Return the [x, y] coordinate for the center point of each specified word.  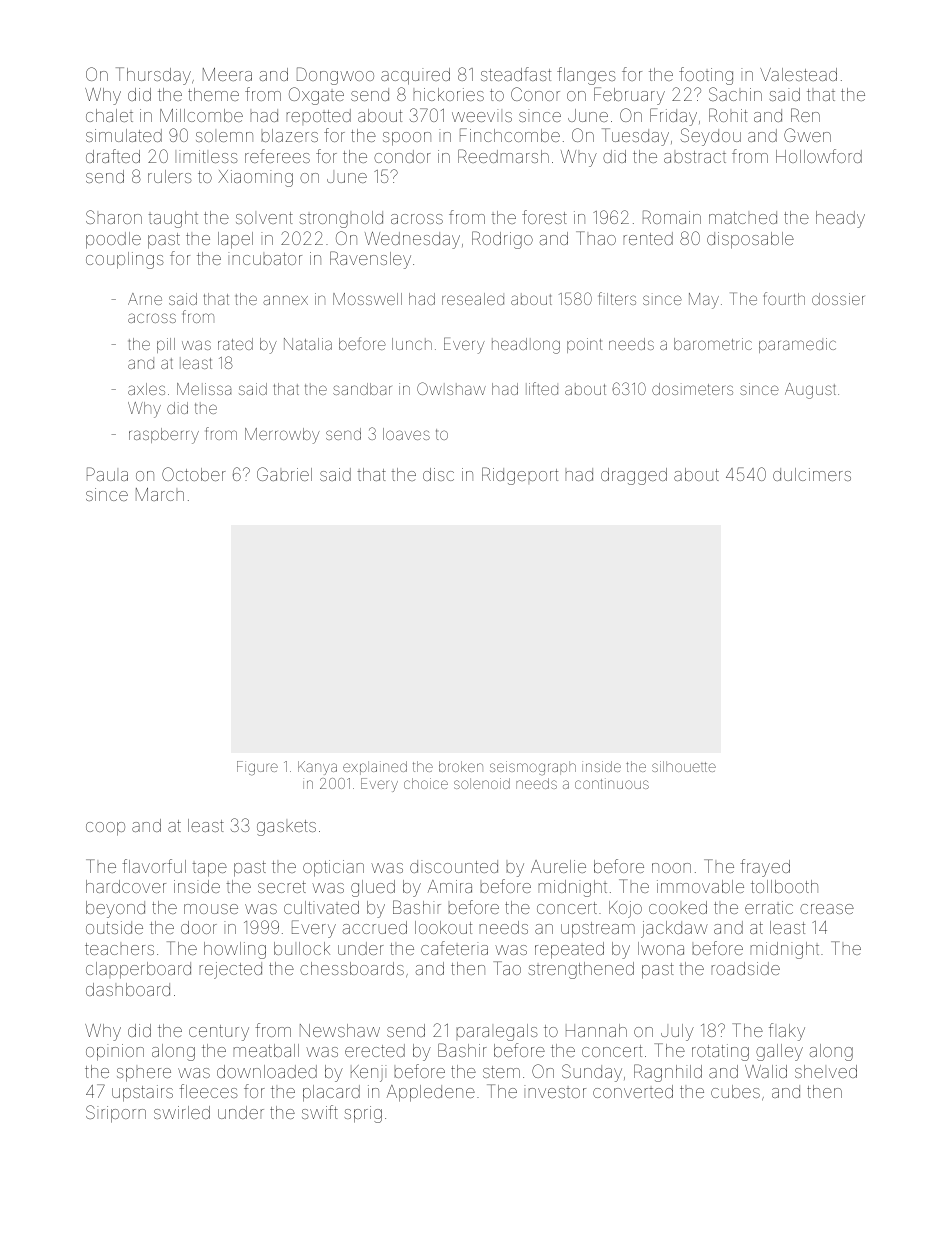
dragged [634, 476]
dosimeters [692, 389]
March [160, 494]
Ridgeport [520, 476]
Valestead [798, 74]
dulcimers [812, 474]
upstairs [142, 1093]
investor [555, 1091]
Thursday [153, 76]
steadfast [516, 74]
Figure [257, 768]
